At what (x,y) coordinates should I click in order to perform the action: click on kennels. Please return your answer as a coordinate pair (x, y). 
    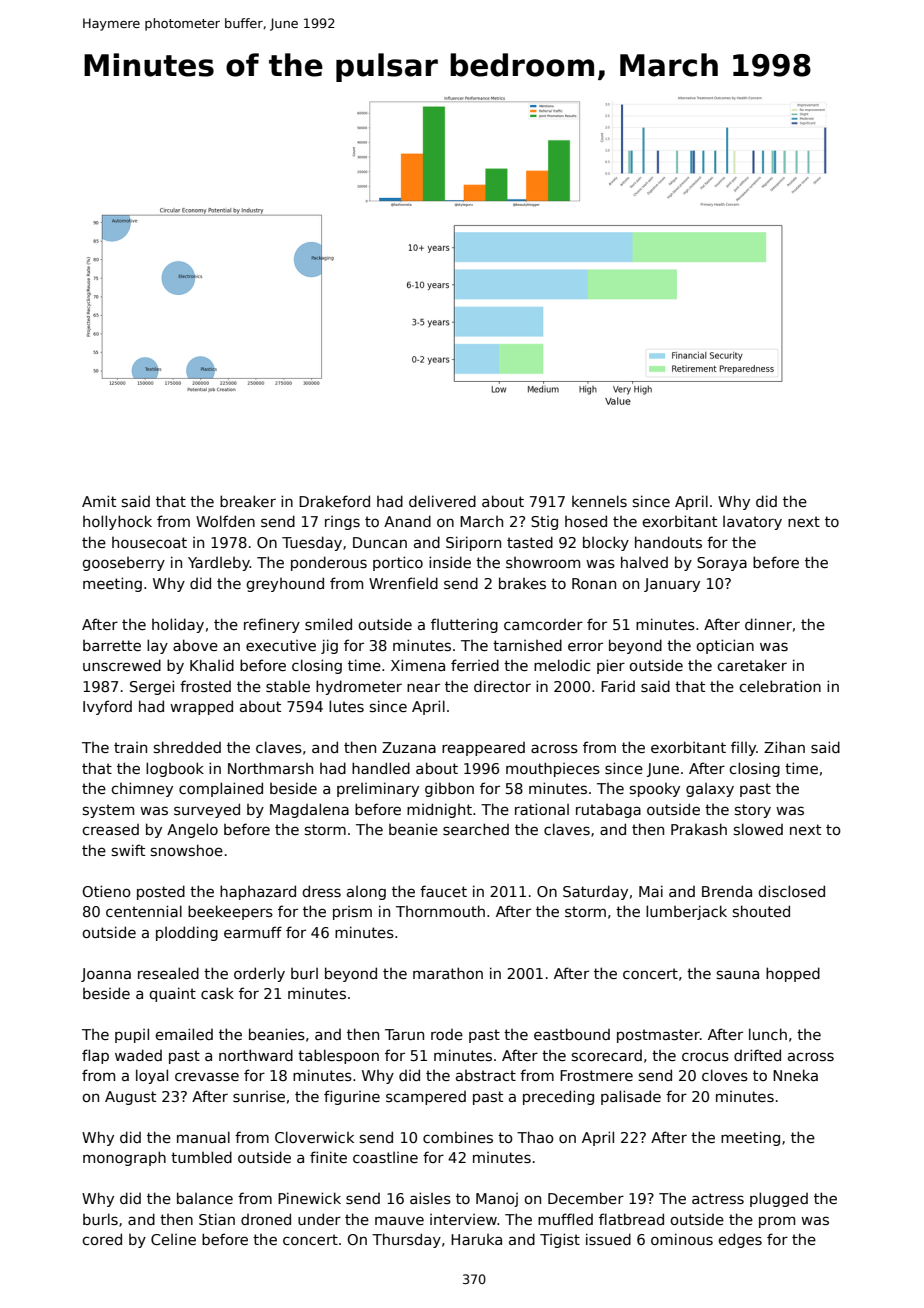
    Looking at the image, I should click on (599, 501).
